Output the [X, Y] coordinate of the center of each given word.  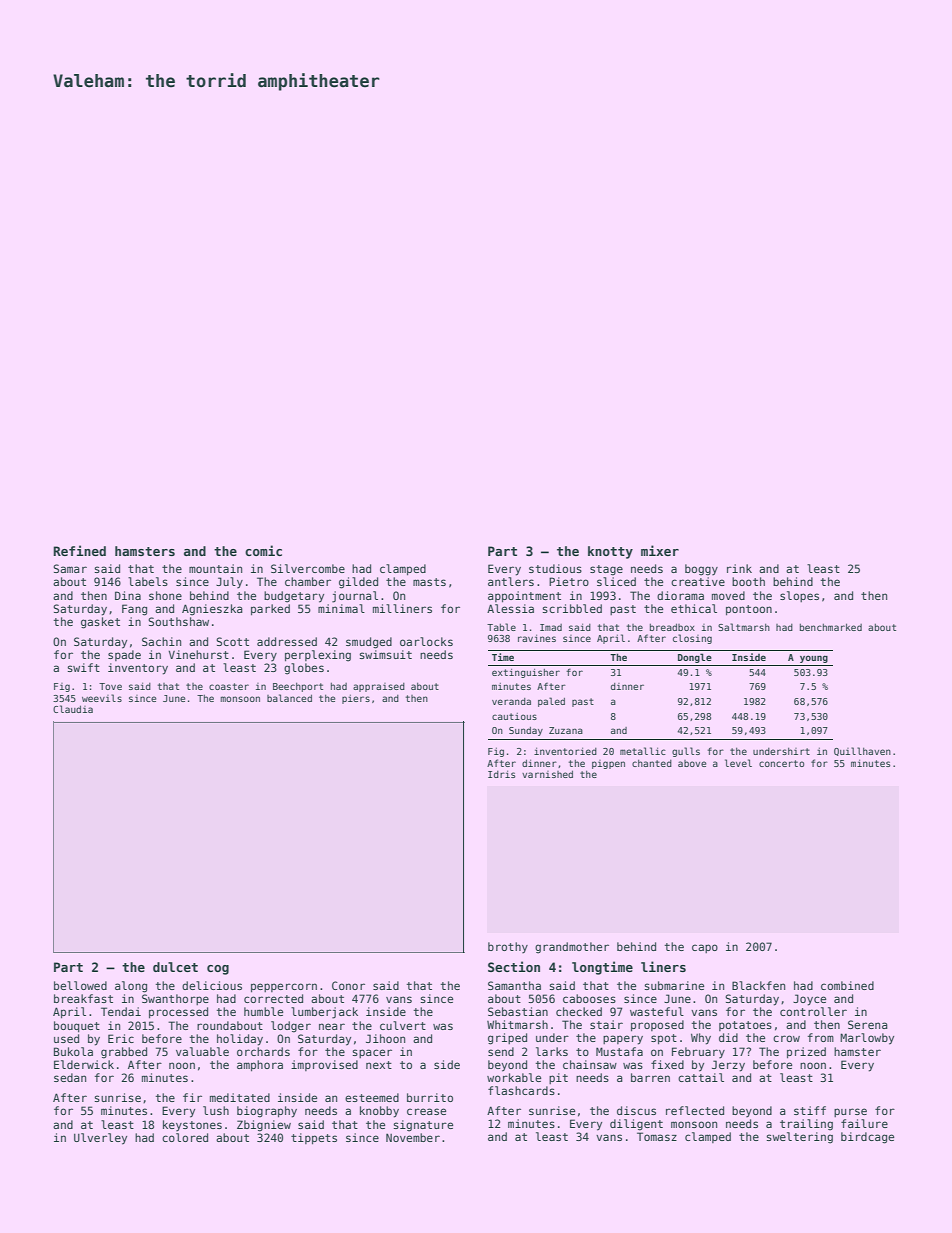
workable [514, 1077]
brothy [508, 948]
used [66, 1038]
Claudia [73, 709]
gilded [358, 583]
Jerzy [728, 1066]
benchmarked [831, 627]
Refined [79, 550]
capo [705, 948]
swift [84, 667]
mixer [660, 550]
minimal [341, 608]
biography [267, 1112]
